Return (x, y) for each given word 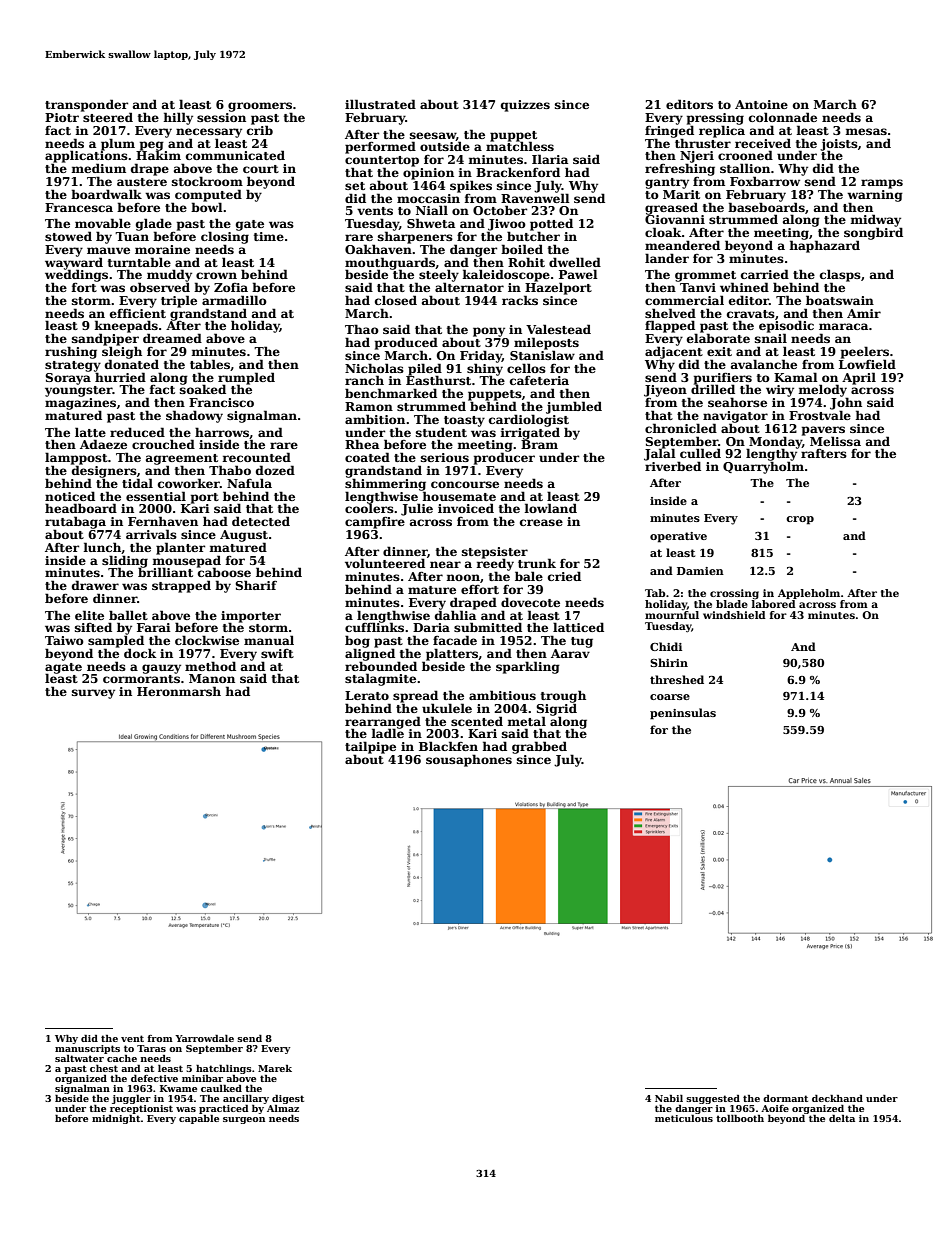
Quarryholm (763, 468)
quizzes (525, 106)
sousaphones (469, 760)
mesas (866, 131)
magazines (80, 404)
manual (269, 640)
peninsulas (683, 714)
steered (108, 117)
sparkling (528, 667)
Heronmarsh (179, 691)
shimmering (385, 484)
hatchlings (224, 1069)
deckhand (837, 1098)
